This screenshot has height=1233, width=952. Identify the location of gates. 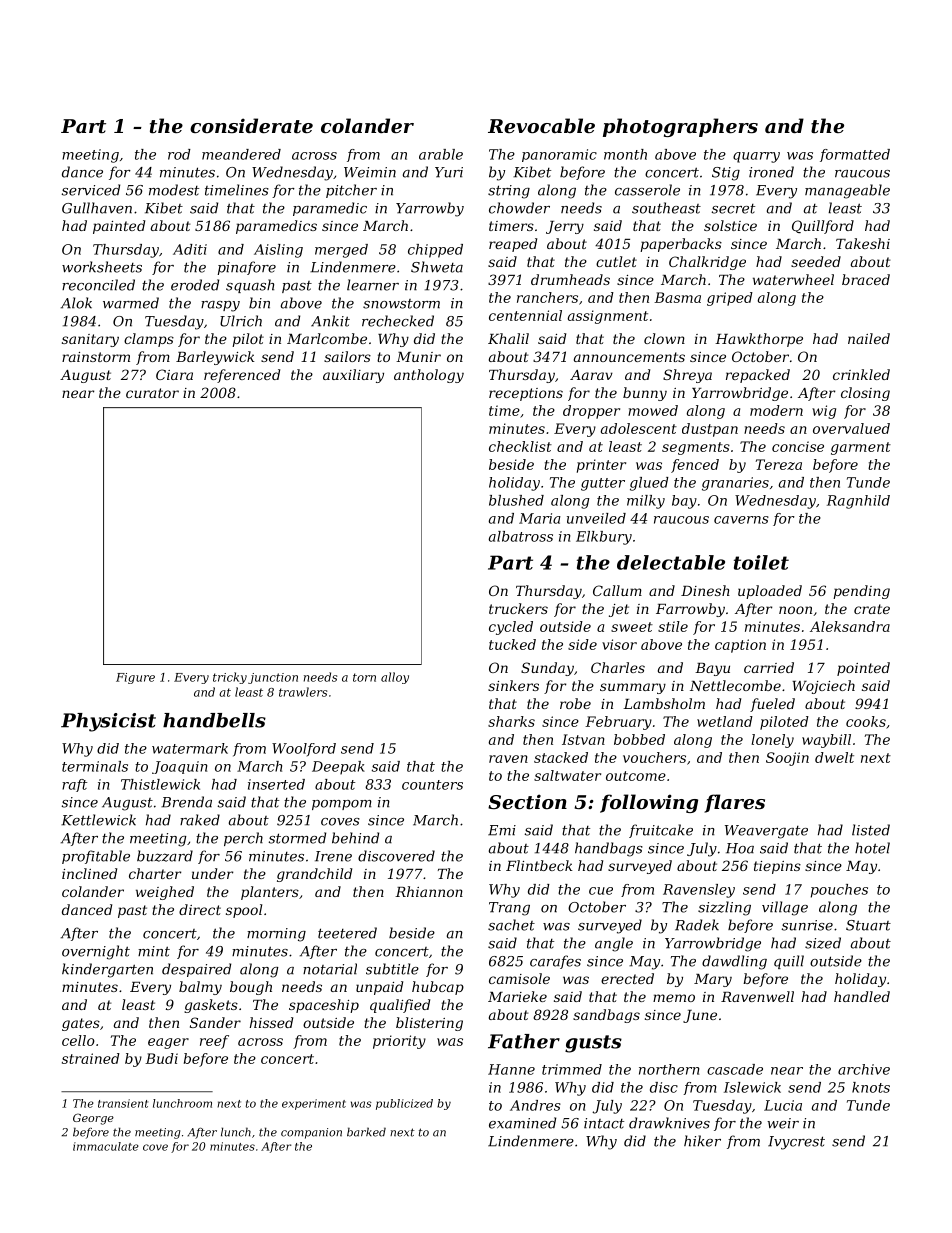
(81, 1024).
